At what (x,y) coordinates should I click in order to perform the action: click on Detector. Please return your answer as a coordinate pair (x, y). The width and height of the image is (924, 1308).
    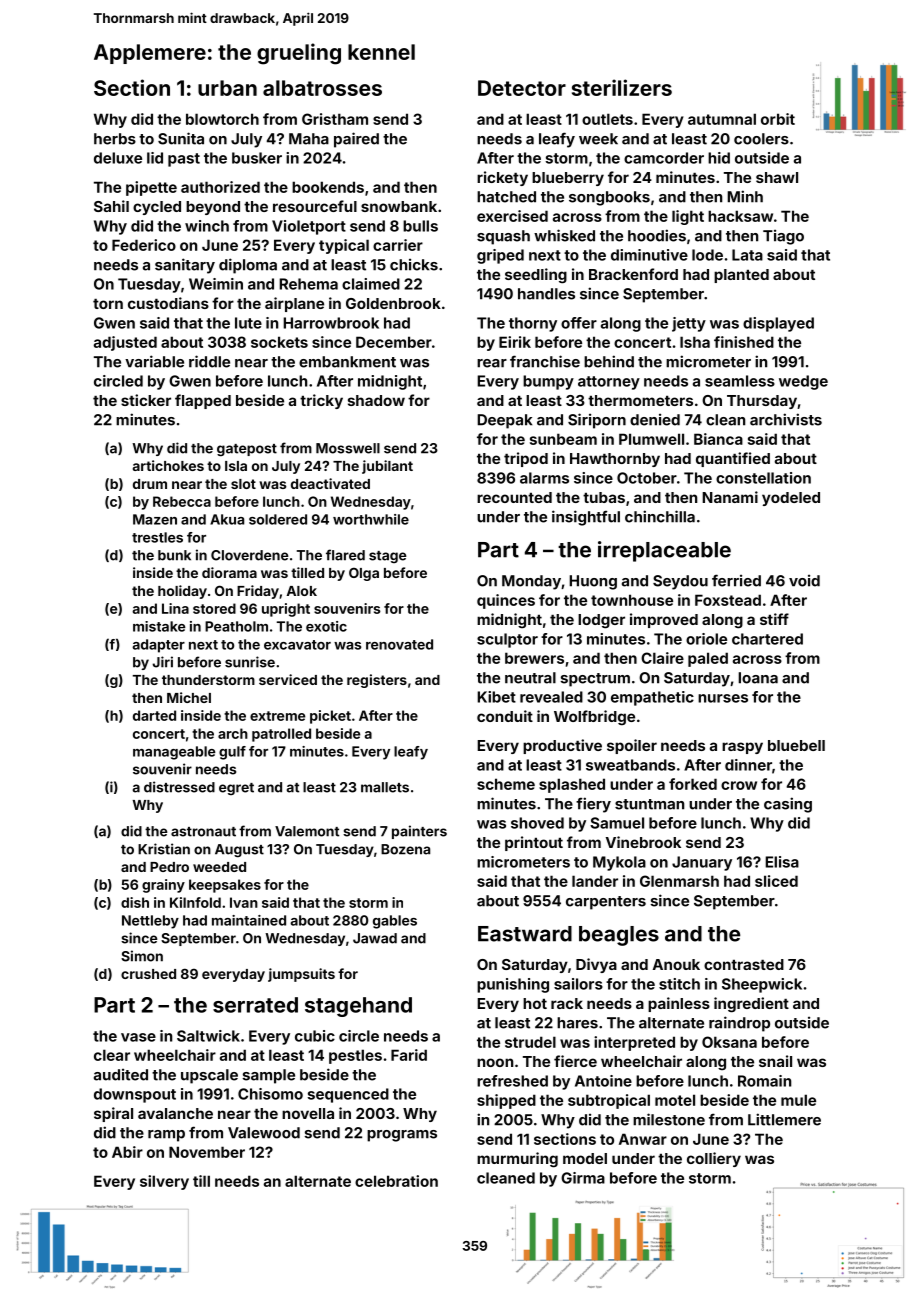
    Looking at the image, I should click on (522, 88).
